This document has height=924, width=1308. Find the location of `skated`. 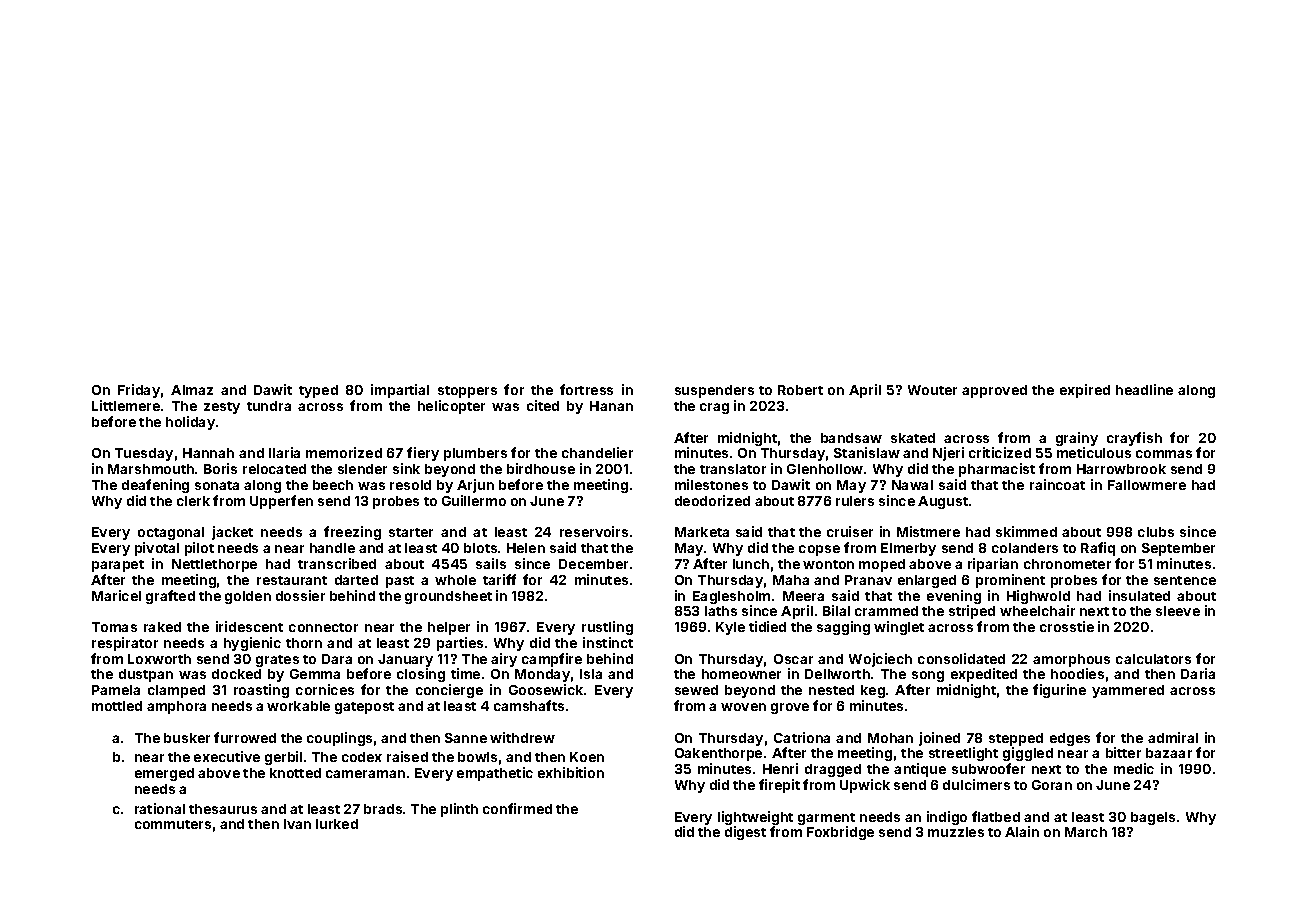

skated is located at coordinates (913, 438).
